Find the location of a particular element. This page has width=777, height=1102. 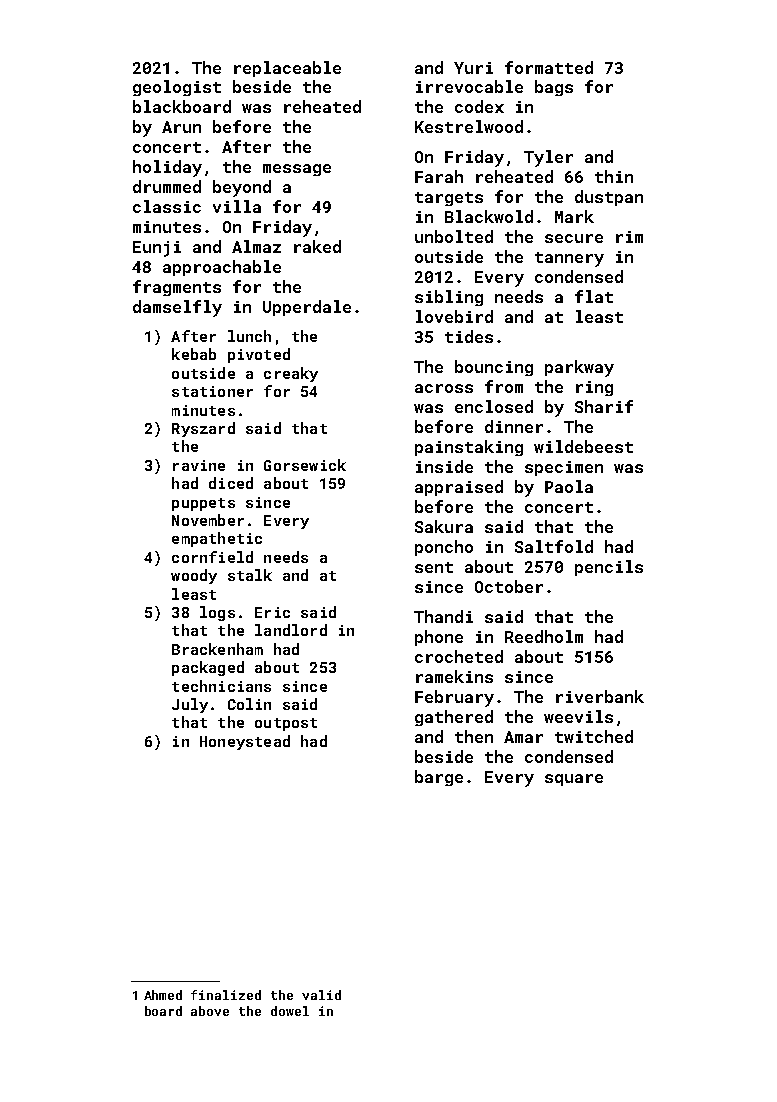

Ahmed is located at coordinates (163, 995).
